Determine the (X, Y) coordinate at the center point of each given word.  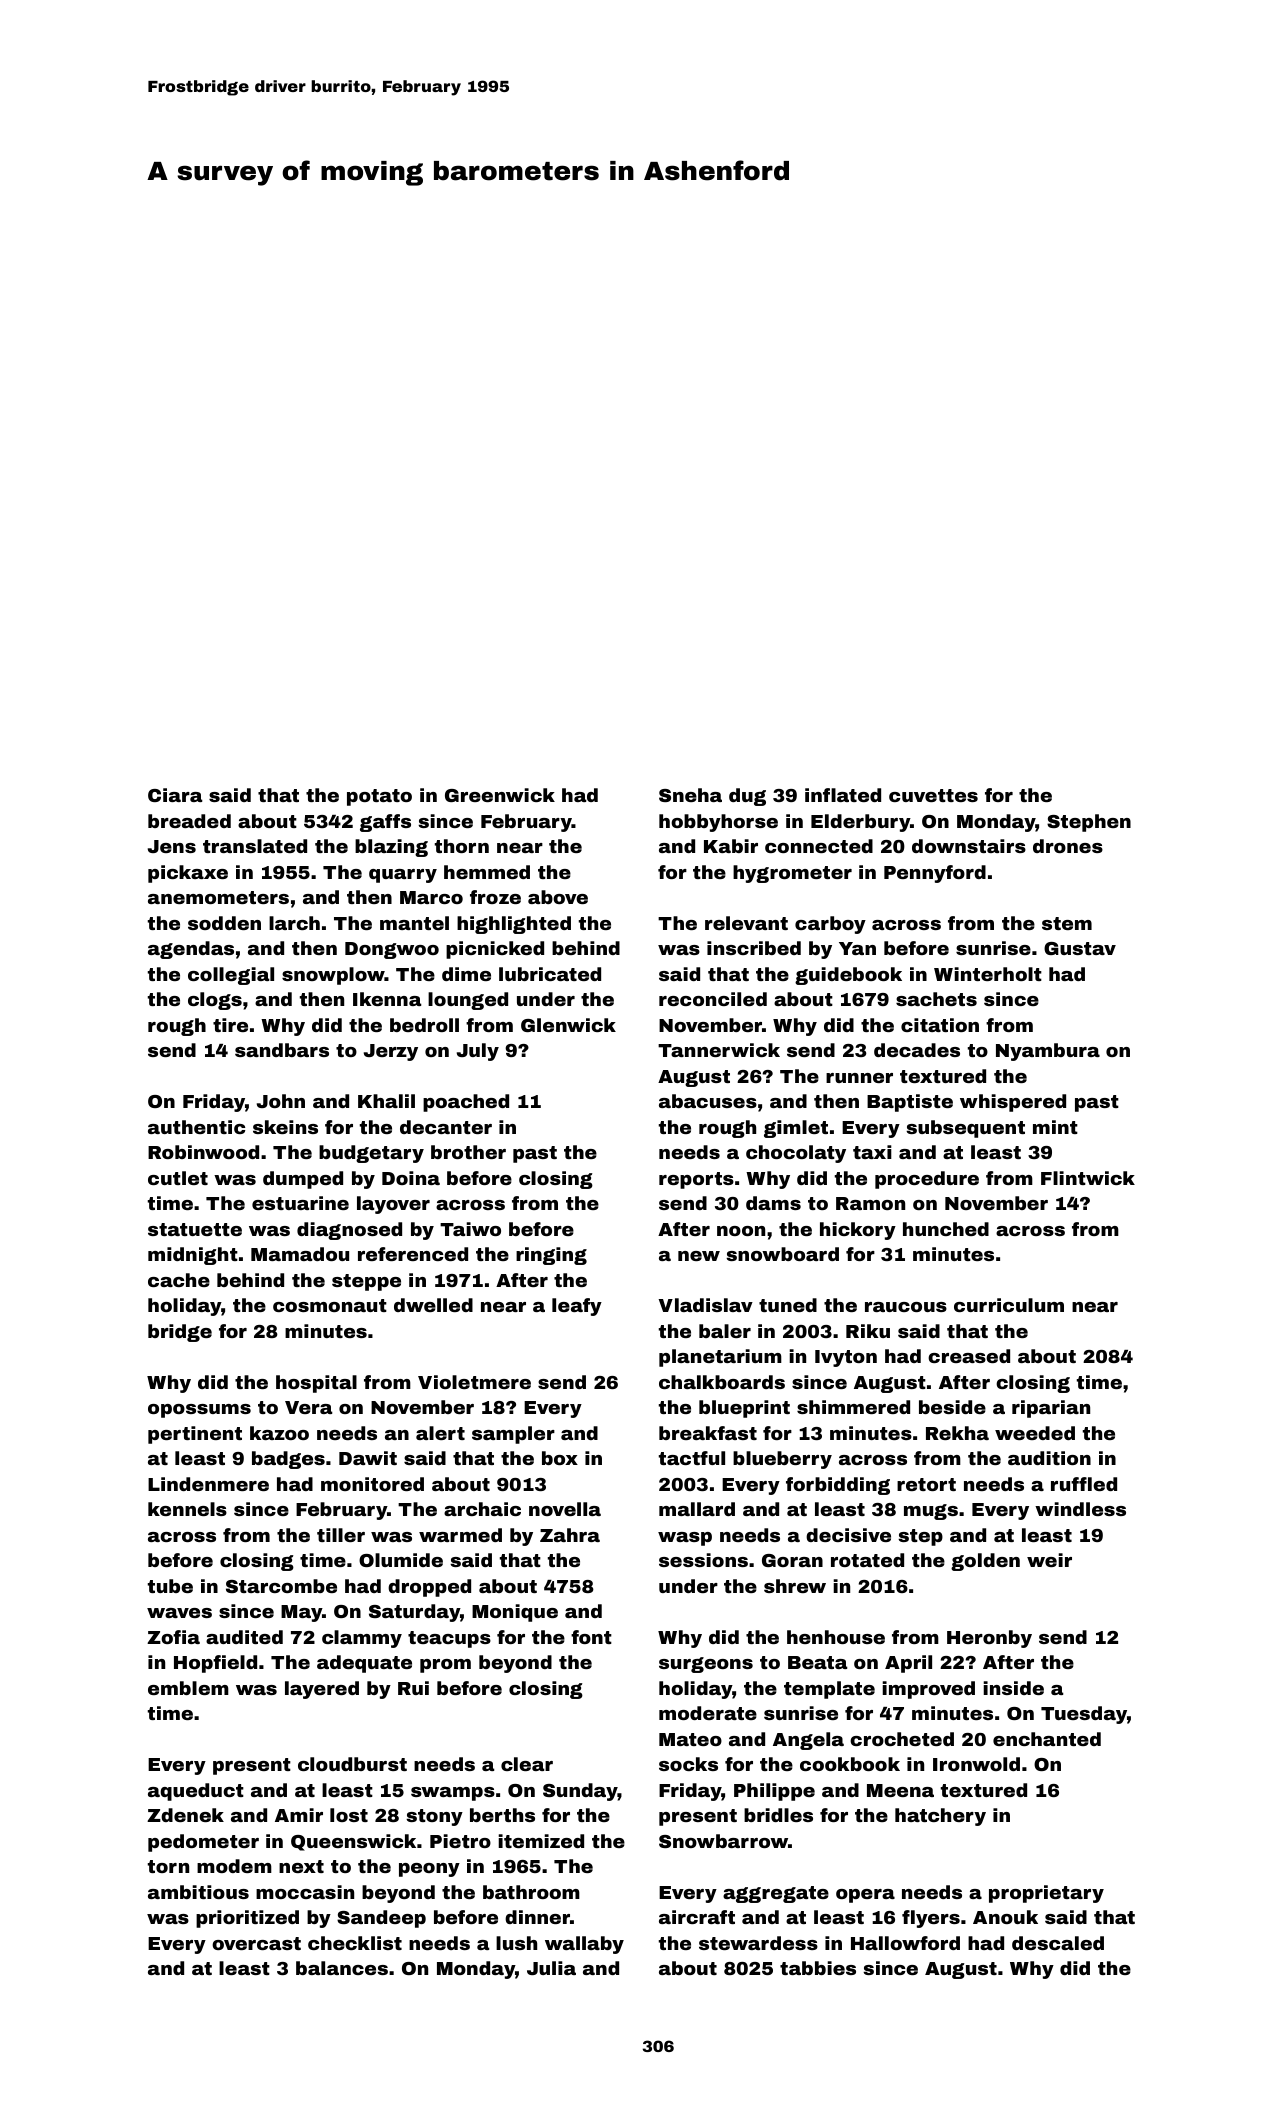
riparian (1051, 1409)
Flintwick (1088, 1178)
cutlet (178, 1178)
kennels (187, 1509)
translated (255, 846)
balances (342, 1968)
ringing (551, 1256)
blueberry (782, 1460)
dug (747, 797)
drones (1068, 846)
